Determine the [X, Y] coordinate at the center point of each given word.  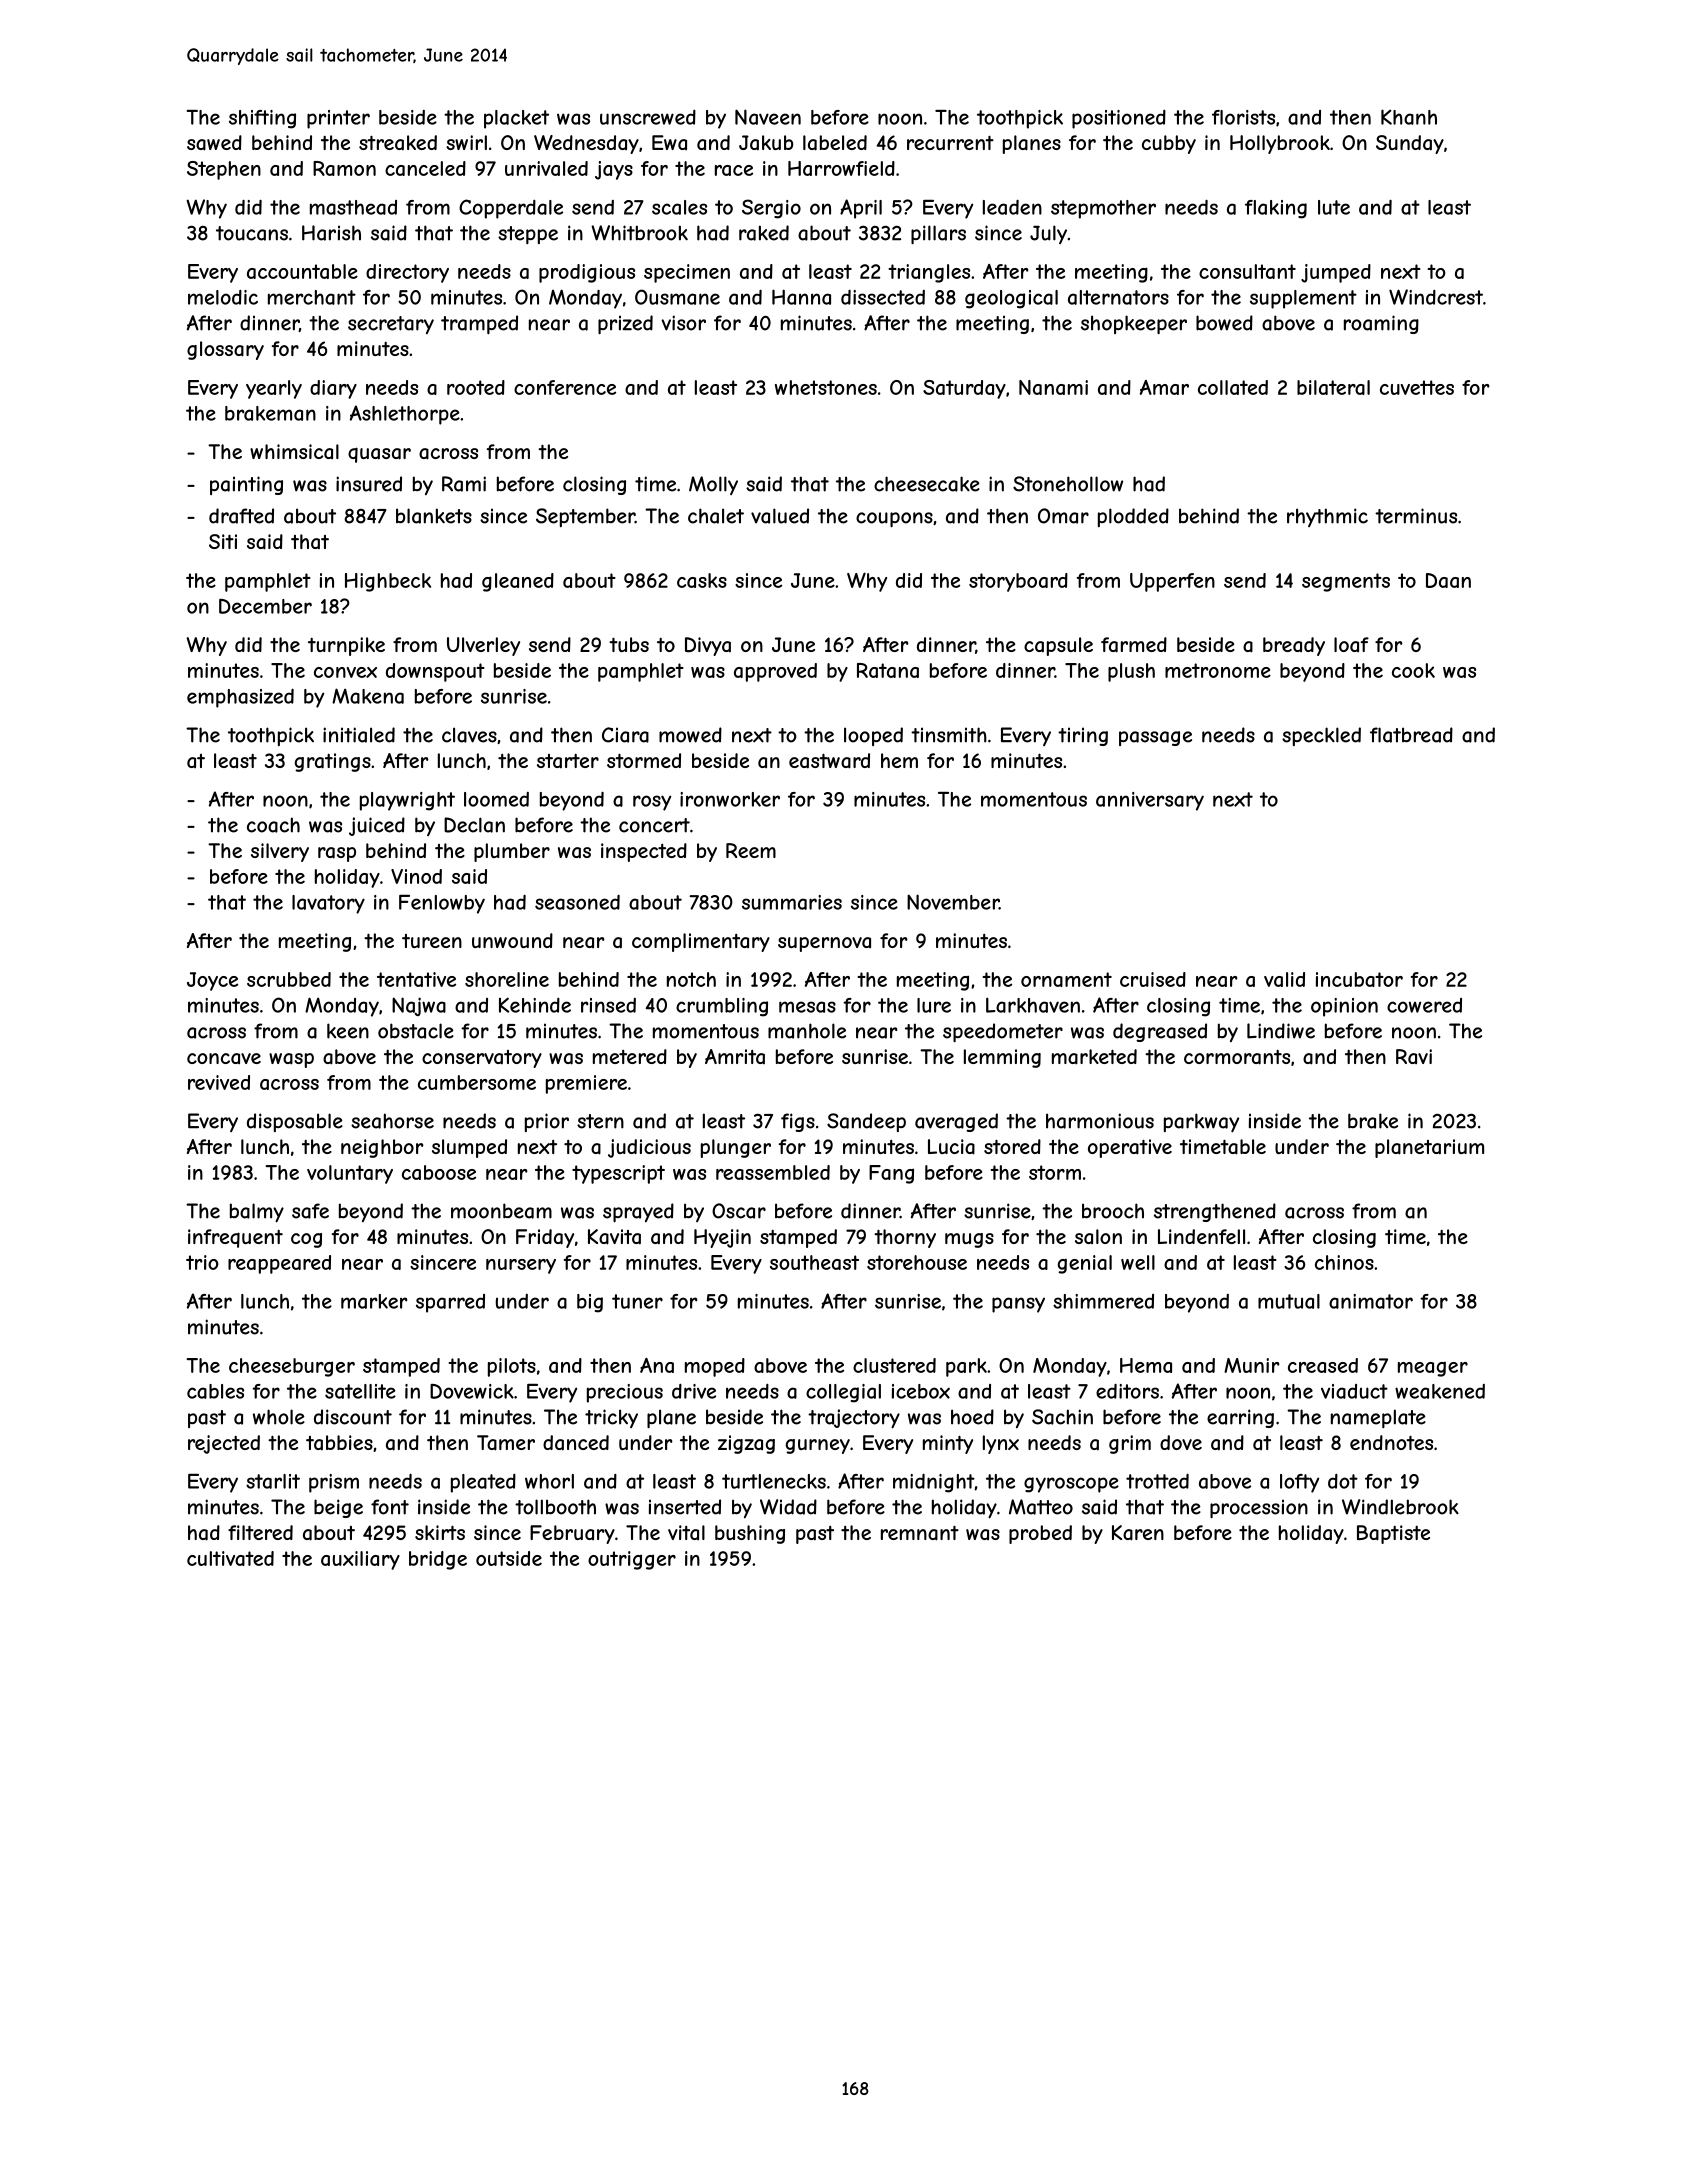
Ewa [669, 142]
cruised [1153, 979]
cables [215, 1391]
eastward [829, 761]
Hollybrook [1280, 144]
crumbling [722, 1007]
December [265, 606]
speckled [1321, 736]
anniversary [1150, 801]
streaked [398, 143]
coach [273, 825]
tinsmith [949, 735]
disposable [295, 1122]
